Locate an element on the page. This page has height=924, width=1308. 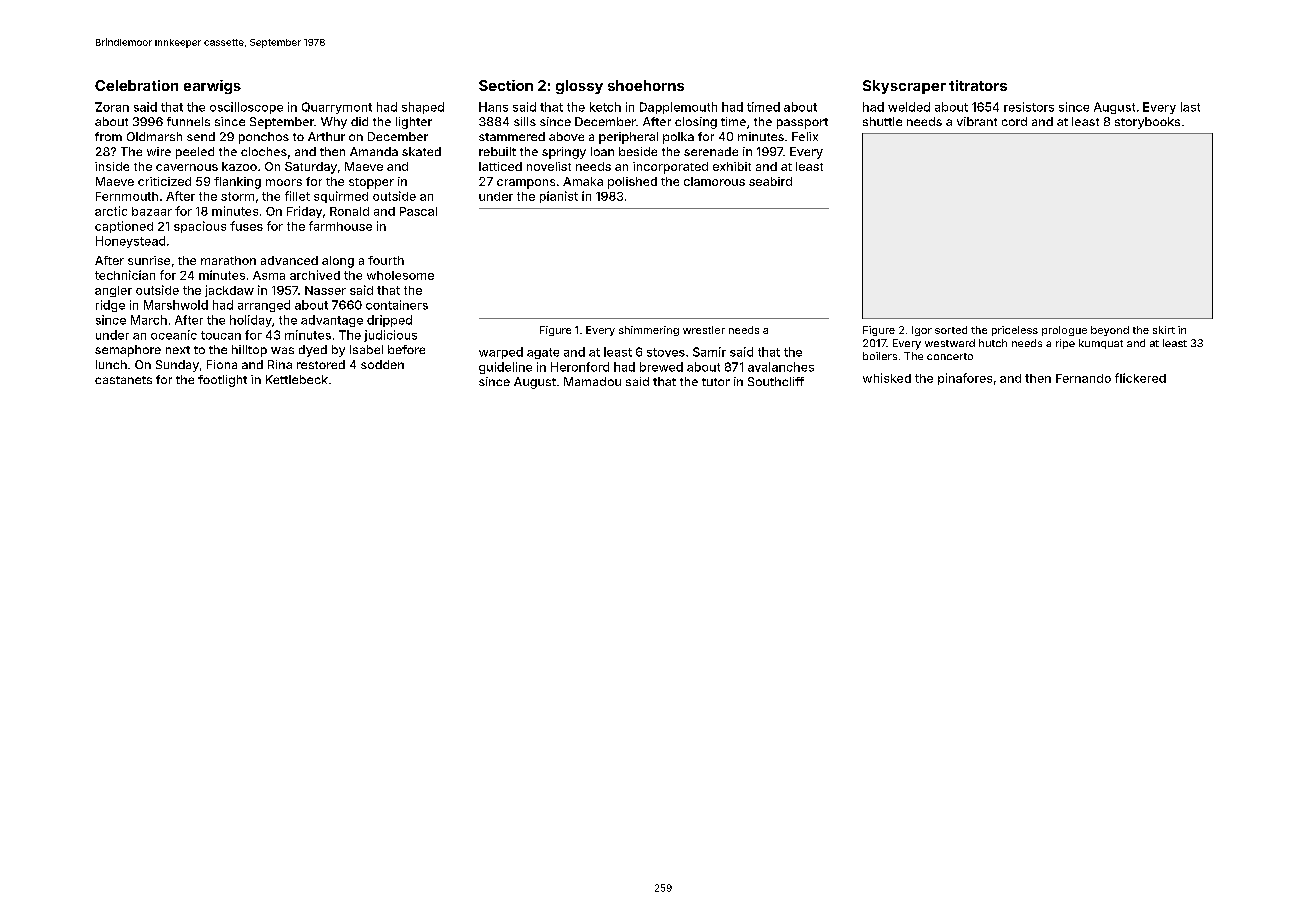
Mamadou is located at coordinates (592, 381).
